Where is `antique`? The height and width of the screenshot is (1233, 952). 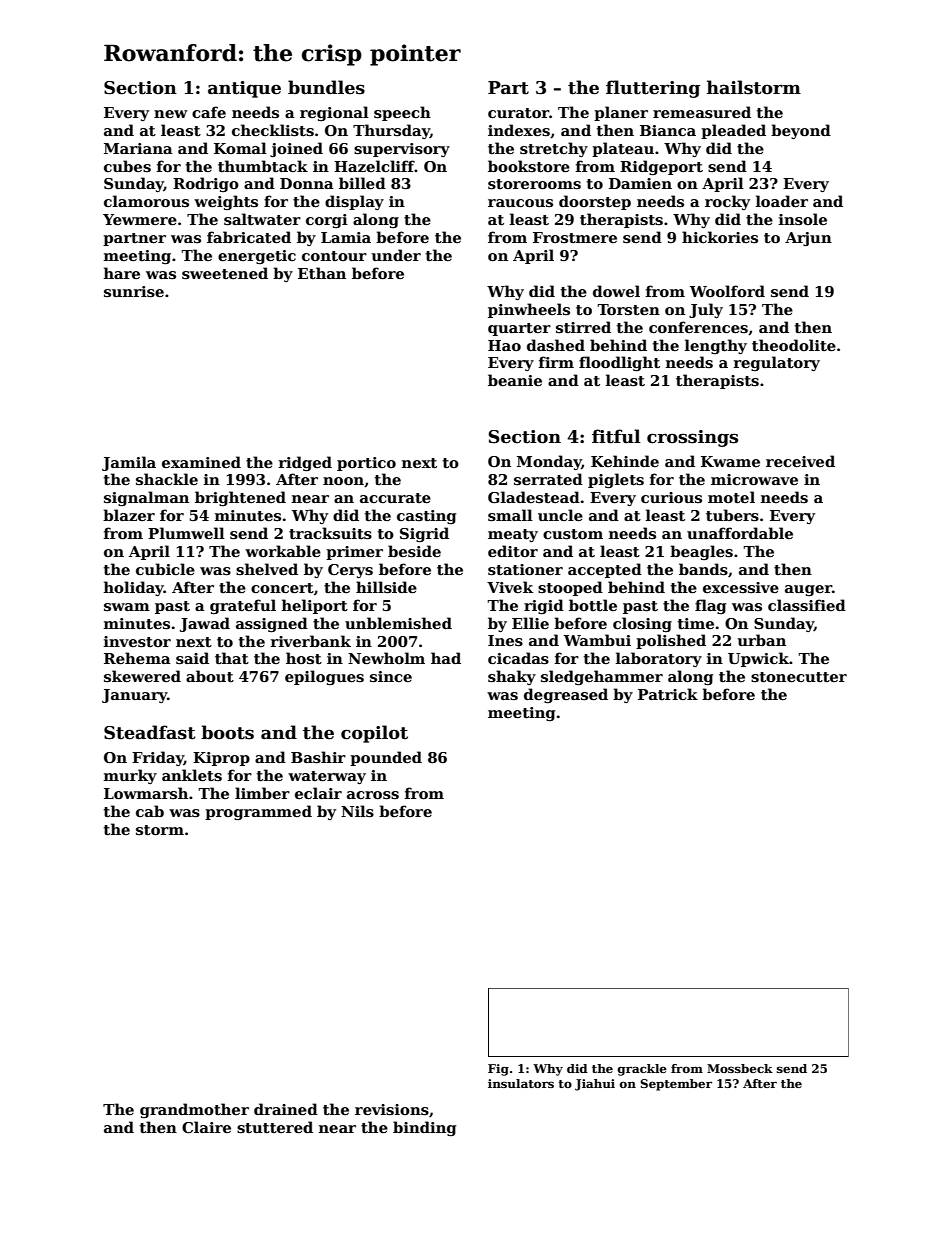 antique is located at coordinates (244, 89).
